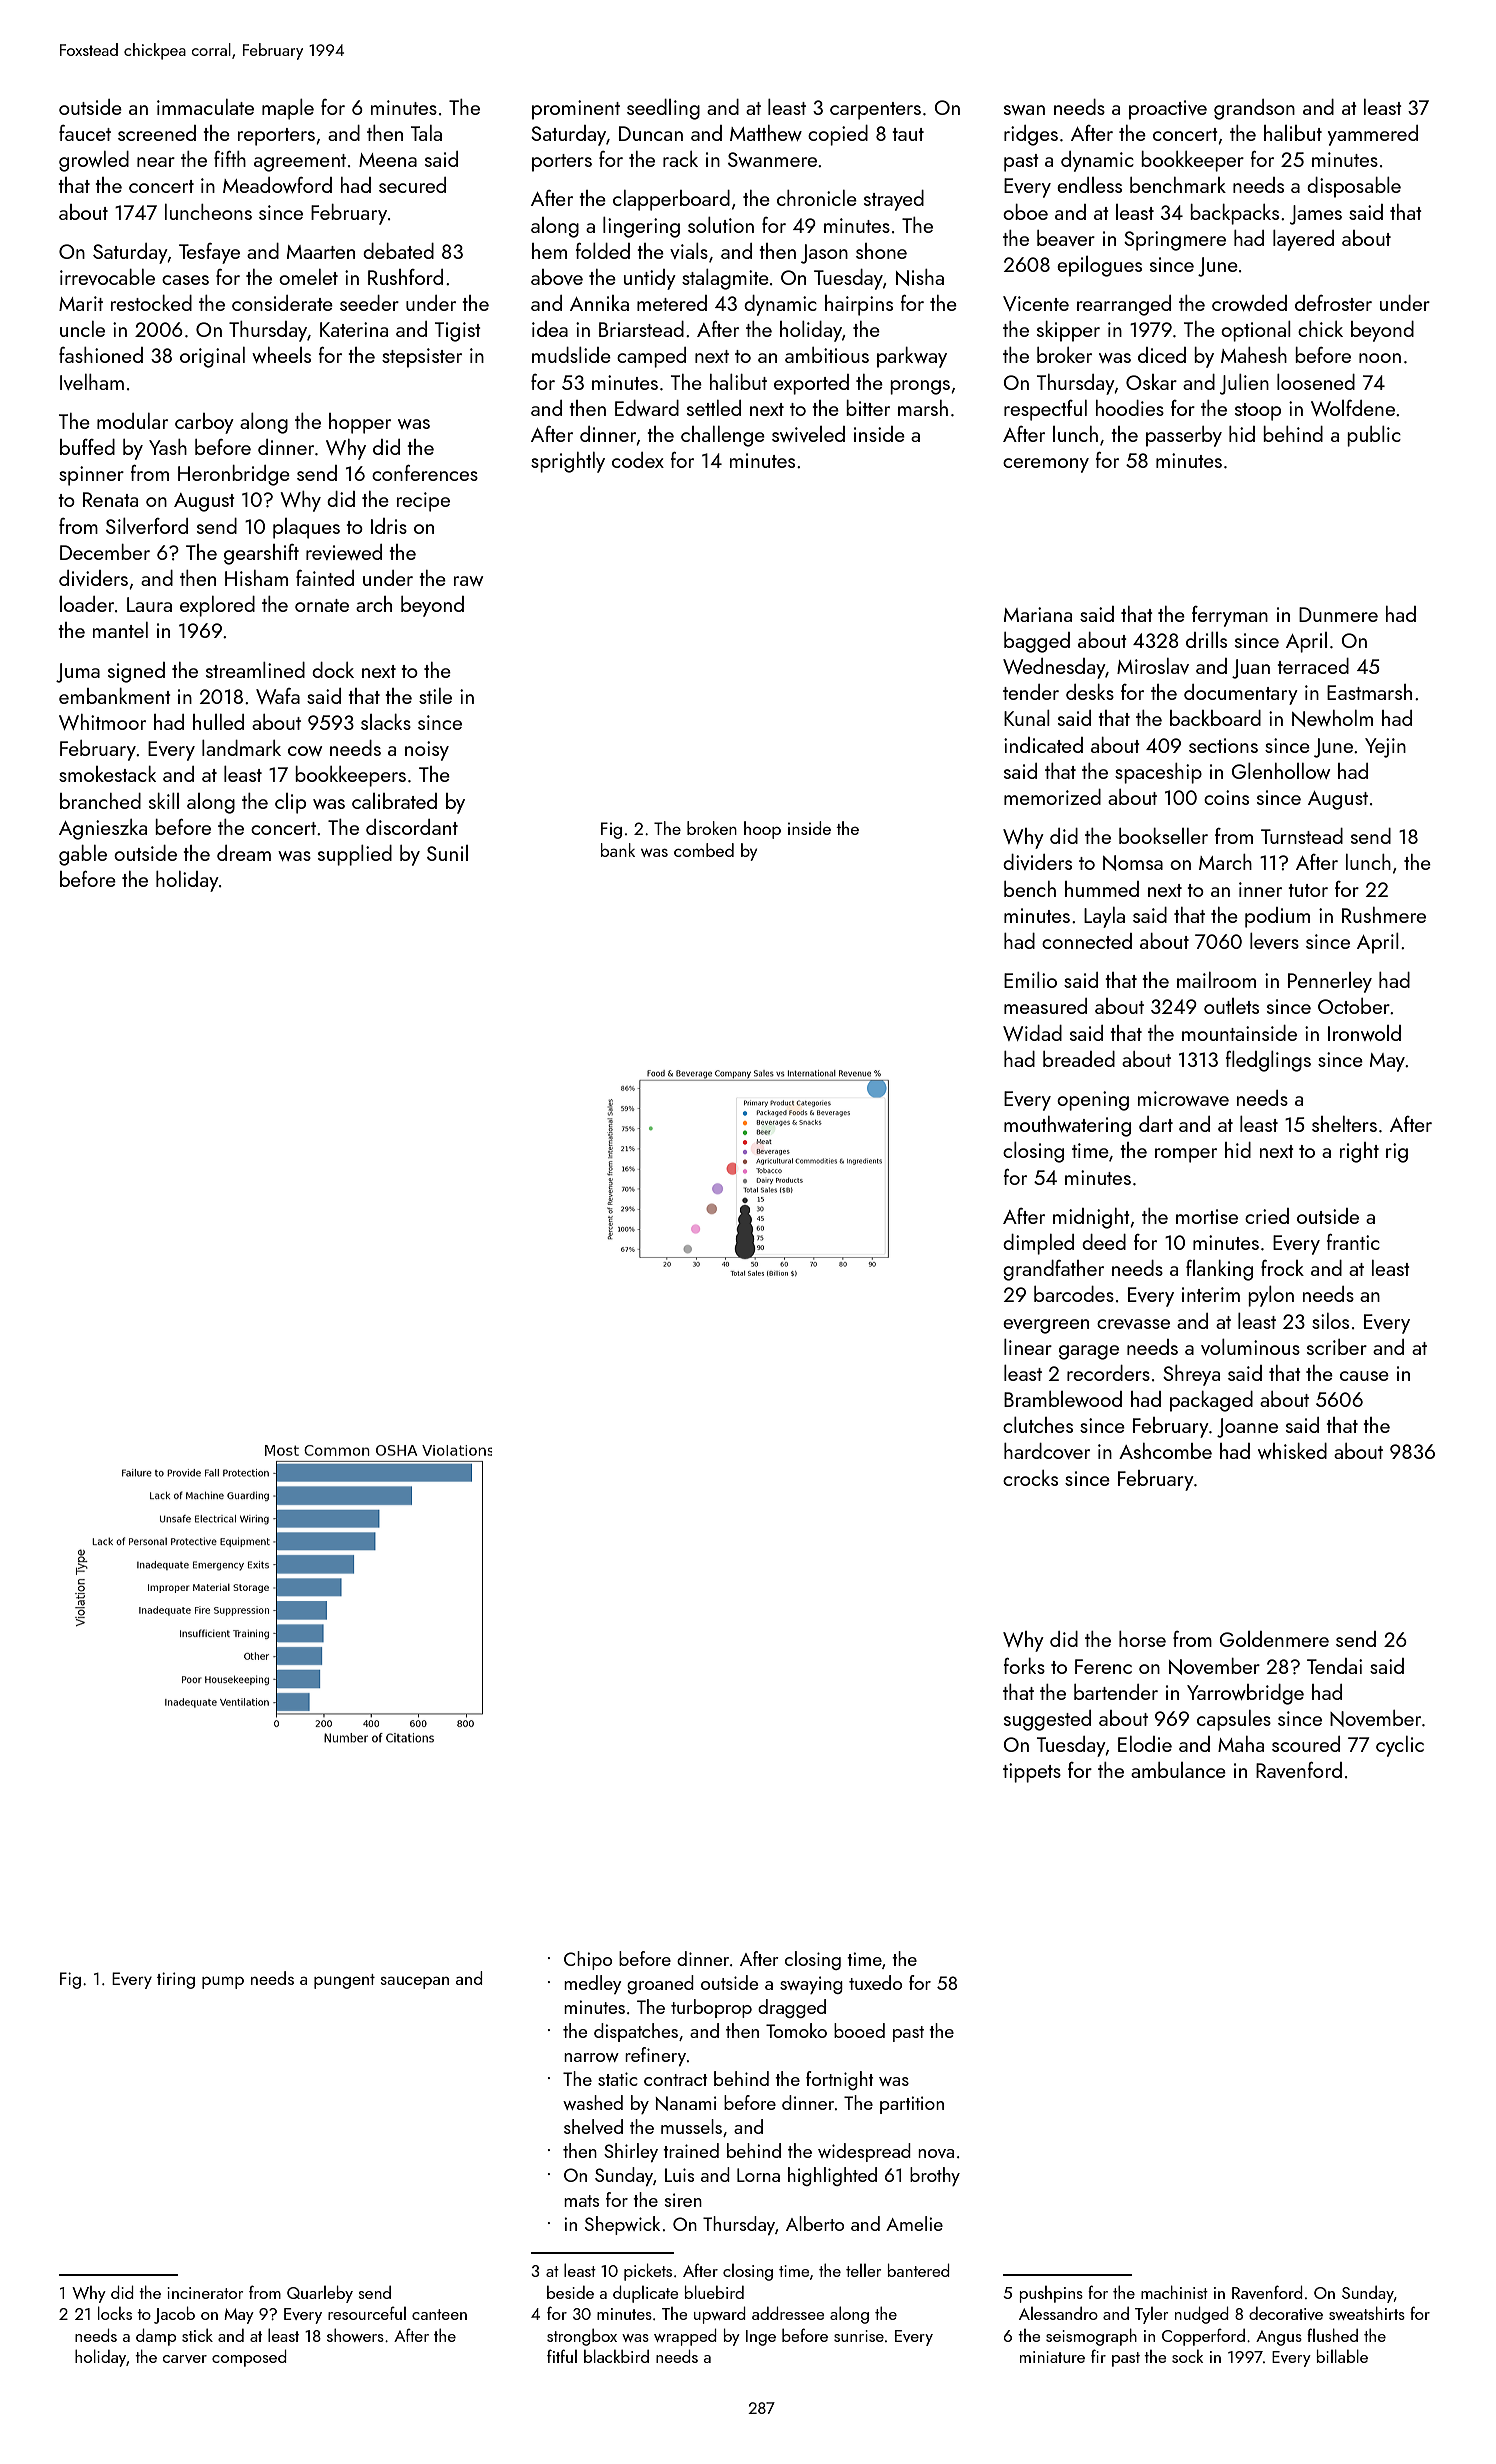 The width and height of the screenshot is (1496, 2464). I want to click on seedling, so click(663, 109).
